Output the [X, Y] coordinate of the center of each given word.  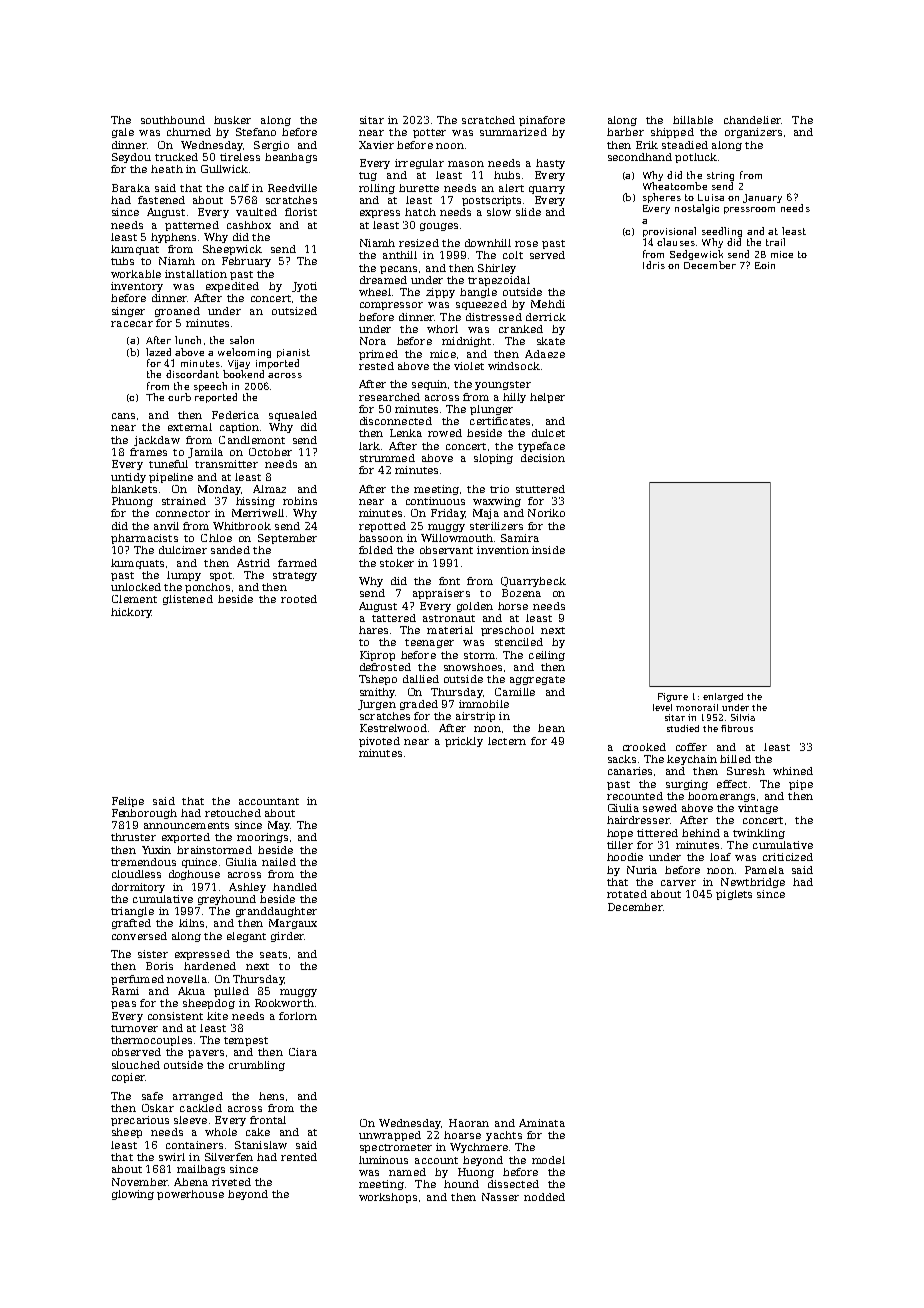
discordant [192, 374]
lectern [507, 741]
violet [469, 366]
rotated [627, 894]
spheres [662, 198]
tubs [122, 261]
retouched [233, 813]
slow [499, 212]
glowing [133, 1195]
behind [701, 833]
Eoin [765, 265]
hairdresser [638, 820]
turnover [134, 1028]
